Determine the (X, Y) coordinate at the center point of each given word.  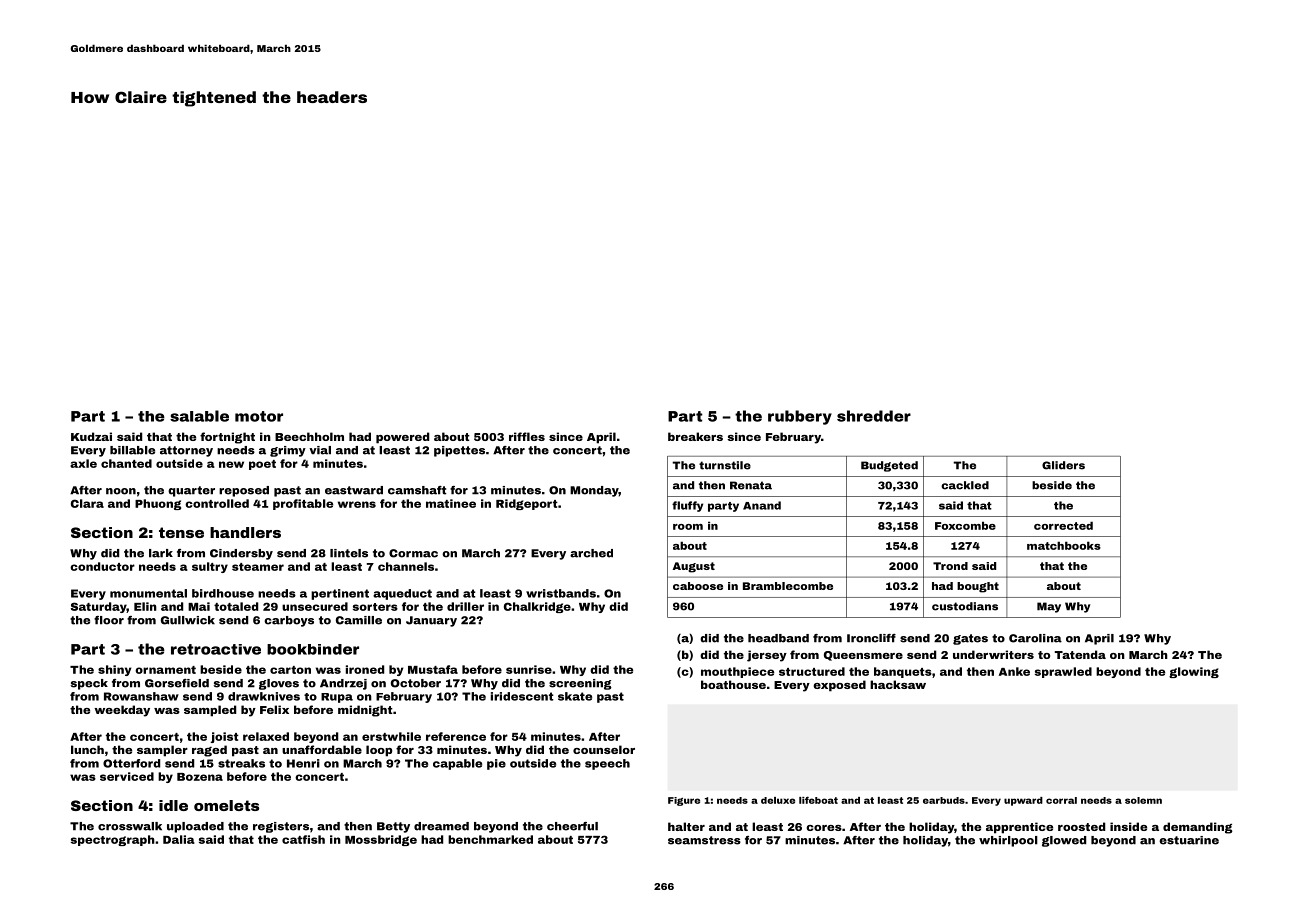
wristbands (561, 593)
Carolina (1035, 638)
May (1049, 607)
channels (406, 566)
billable (132, 450)
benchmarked (490, 839)
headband (778, 638)
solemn (1143, 800)
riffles (527, 436)
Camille (359, 620)
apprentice (1019, 828)
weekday (122, 711)
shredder (874, 416)
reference (456, 736)
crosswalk (130, 826)
